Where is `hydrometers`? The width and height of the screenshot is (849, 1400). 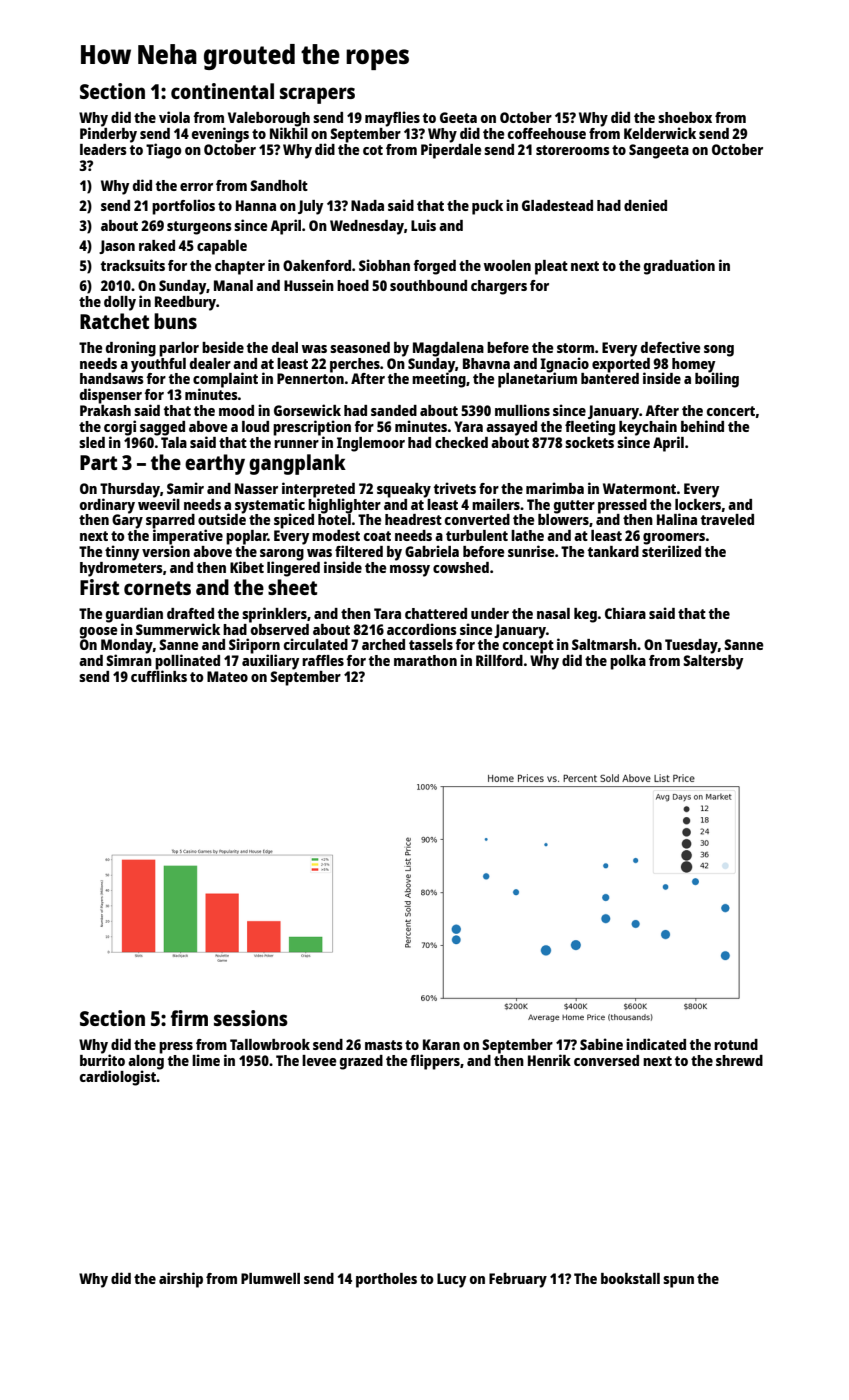
hydrometers is located at coordinates (121, 569).
